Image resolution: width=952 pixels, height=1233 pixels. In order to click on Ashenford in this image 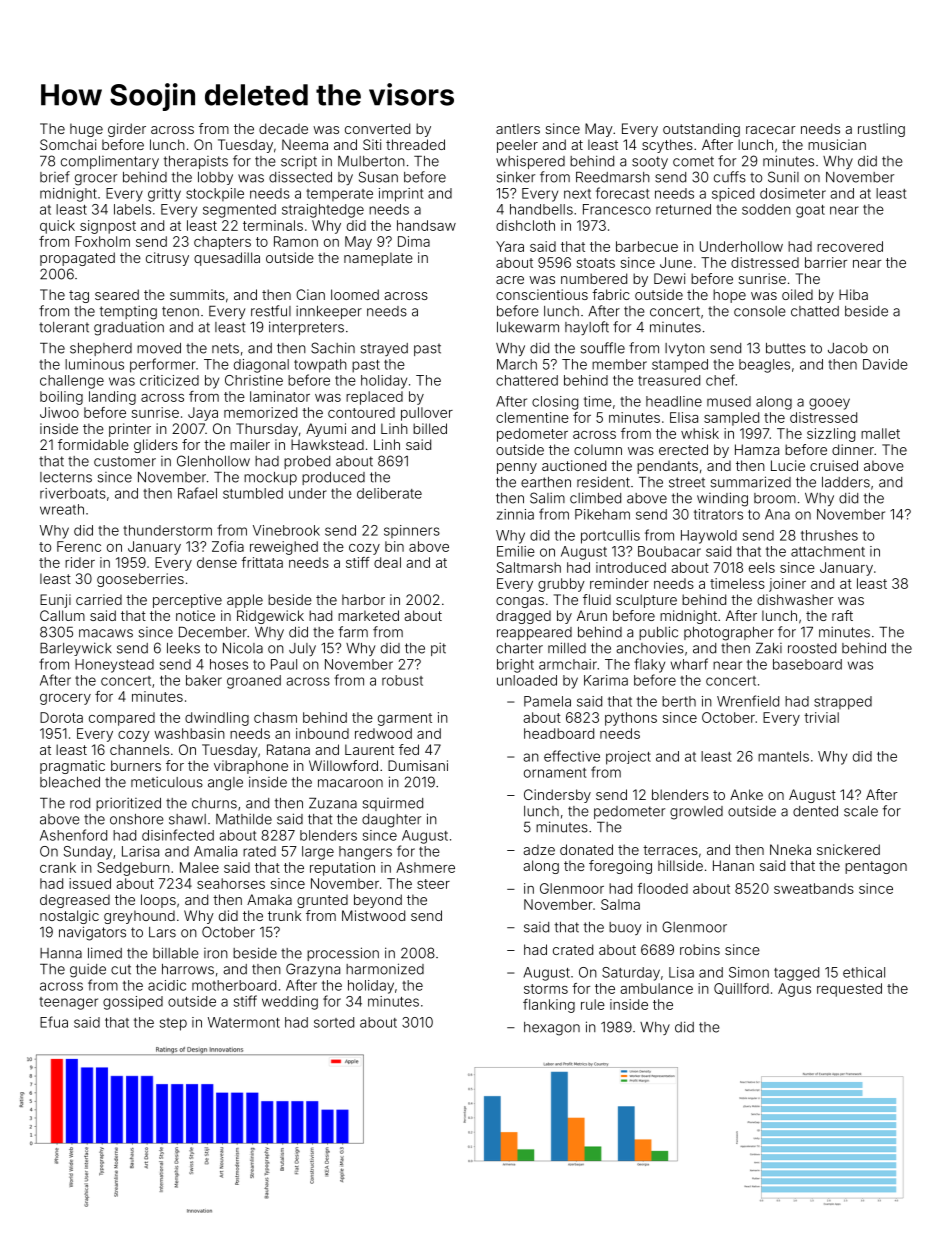, I will do `click(73, 835)`.
